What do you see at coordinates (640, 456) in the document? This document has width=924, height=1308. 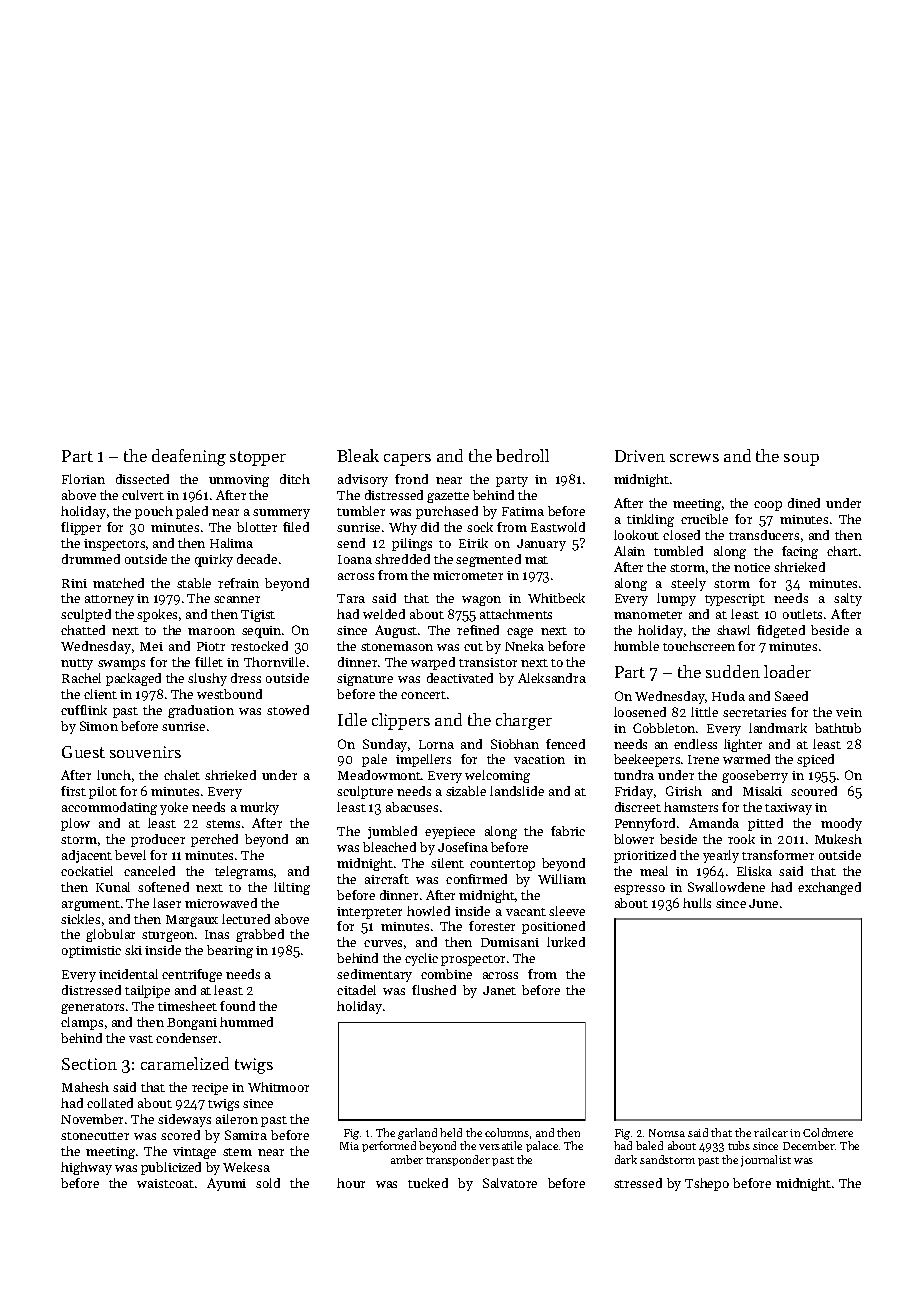 I see `Driven` at bounding box center [640, 456].
